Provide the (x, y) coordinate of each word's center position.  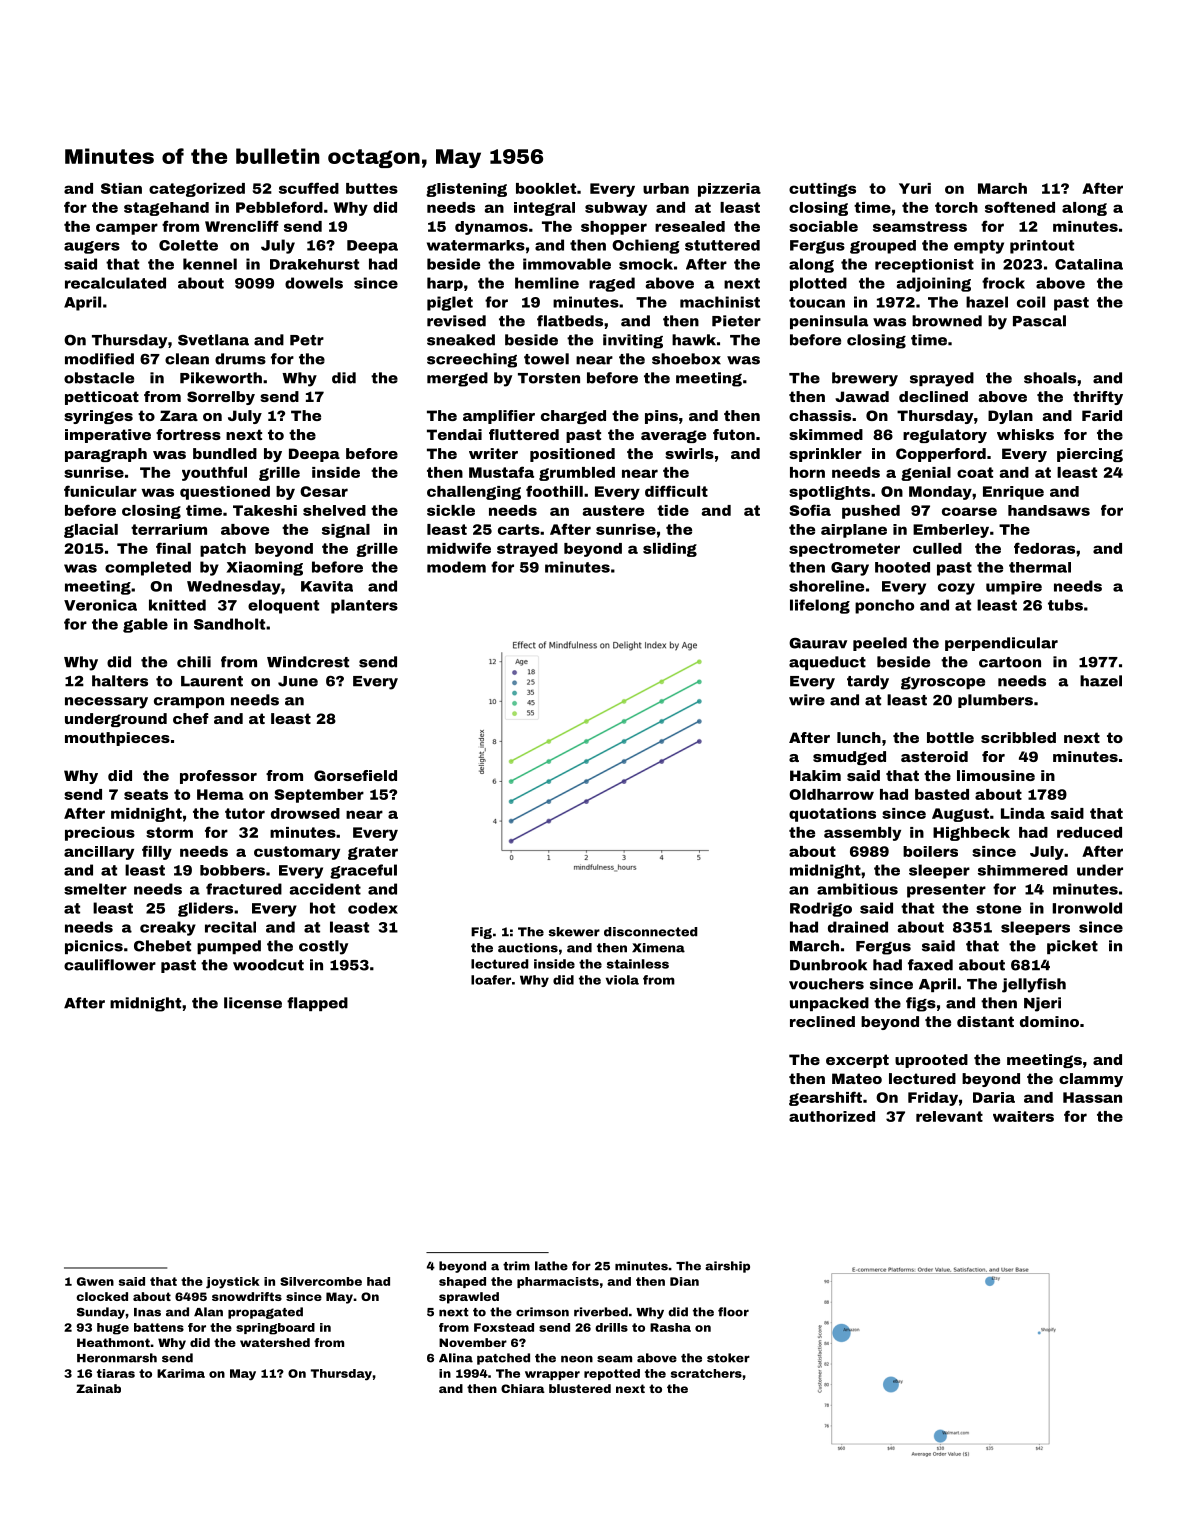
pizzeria (729, 190)
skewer (574, 932)
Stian (121, 188)
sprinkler (825, 455)
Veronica (100, 605)
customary (297, 853)
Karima (181, 1373)
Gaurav (818, 643)
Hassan (1092, 1097)
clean (187, 359)
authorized (832, 1116)
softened (1020, 207)
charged (573, 417)
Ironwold (1087, 908)
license (253, 1003)
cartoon (1010, 662)
